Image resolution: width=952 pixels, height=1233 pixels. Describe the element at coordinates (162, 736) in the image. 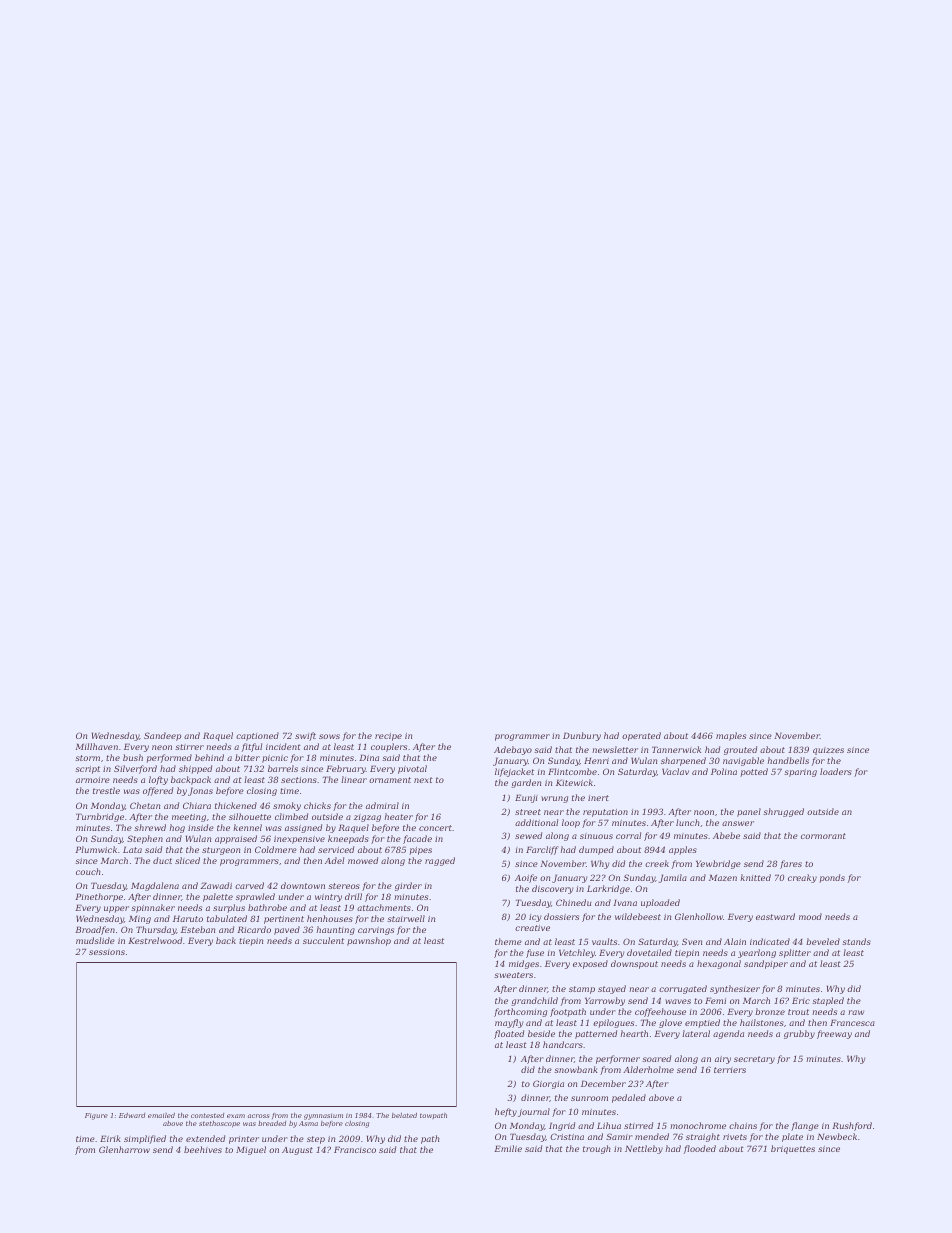

I see `Sandeep` at that location.
